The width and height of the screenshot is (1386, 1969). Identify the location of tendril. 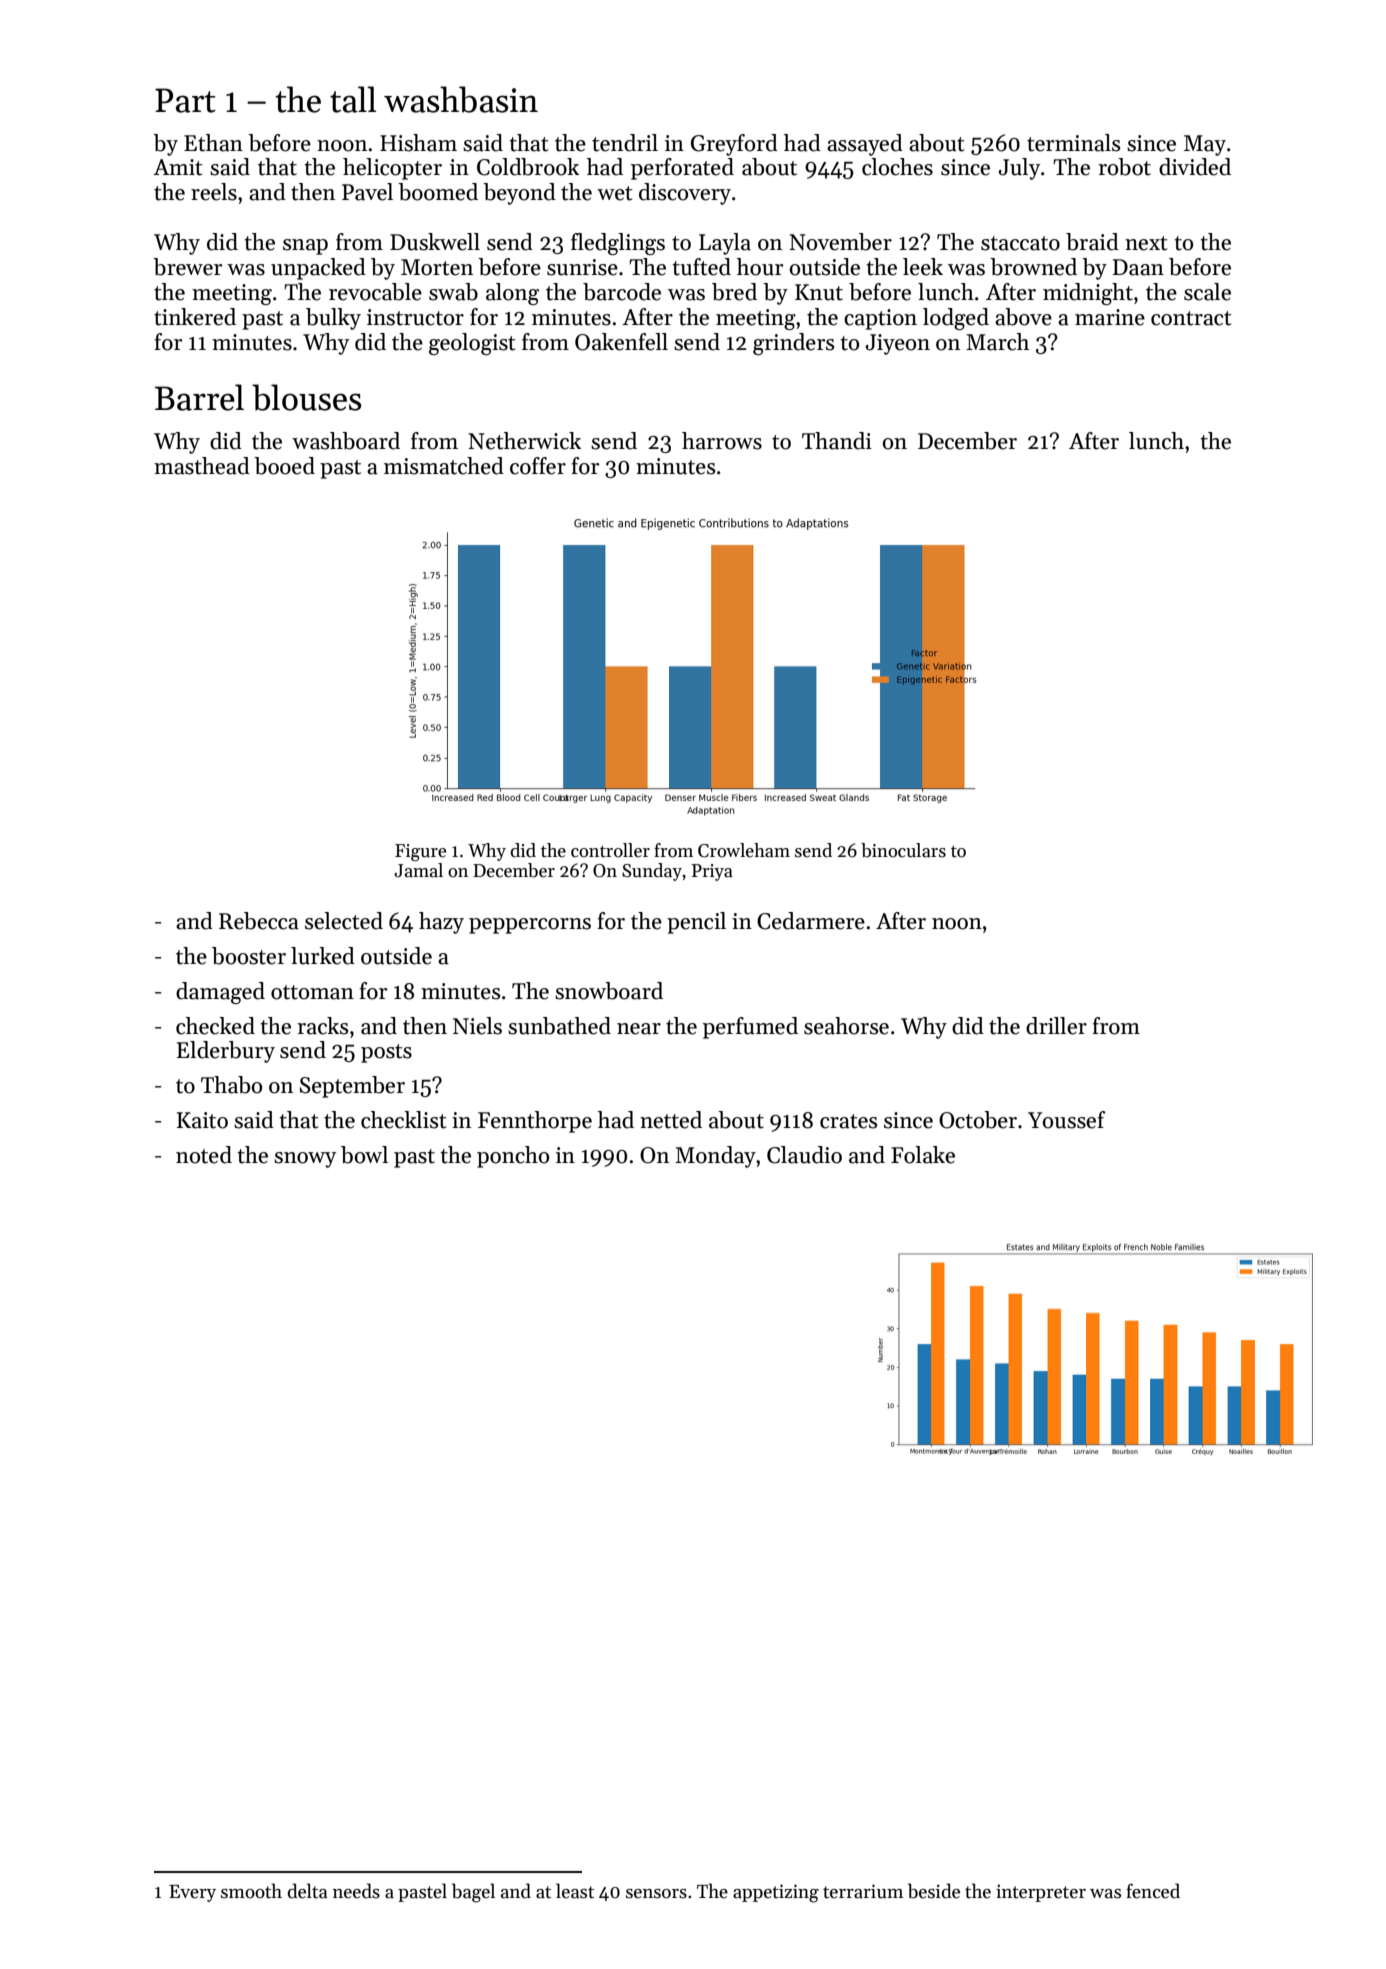
(625, 143).
